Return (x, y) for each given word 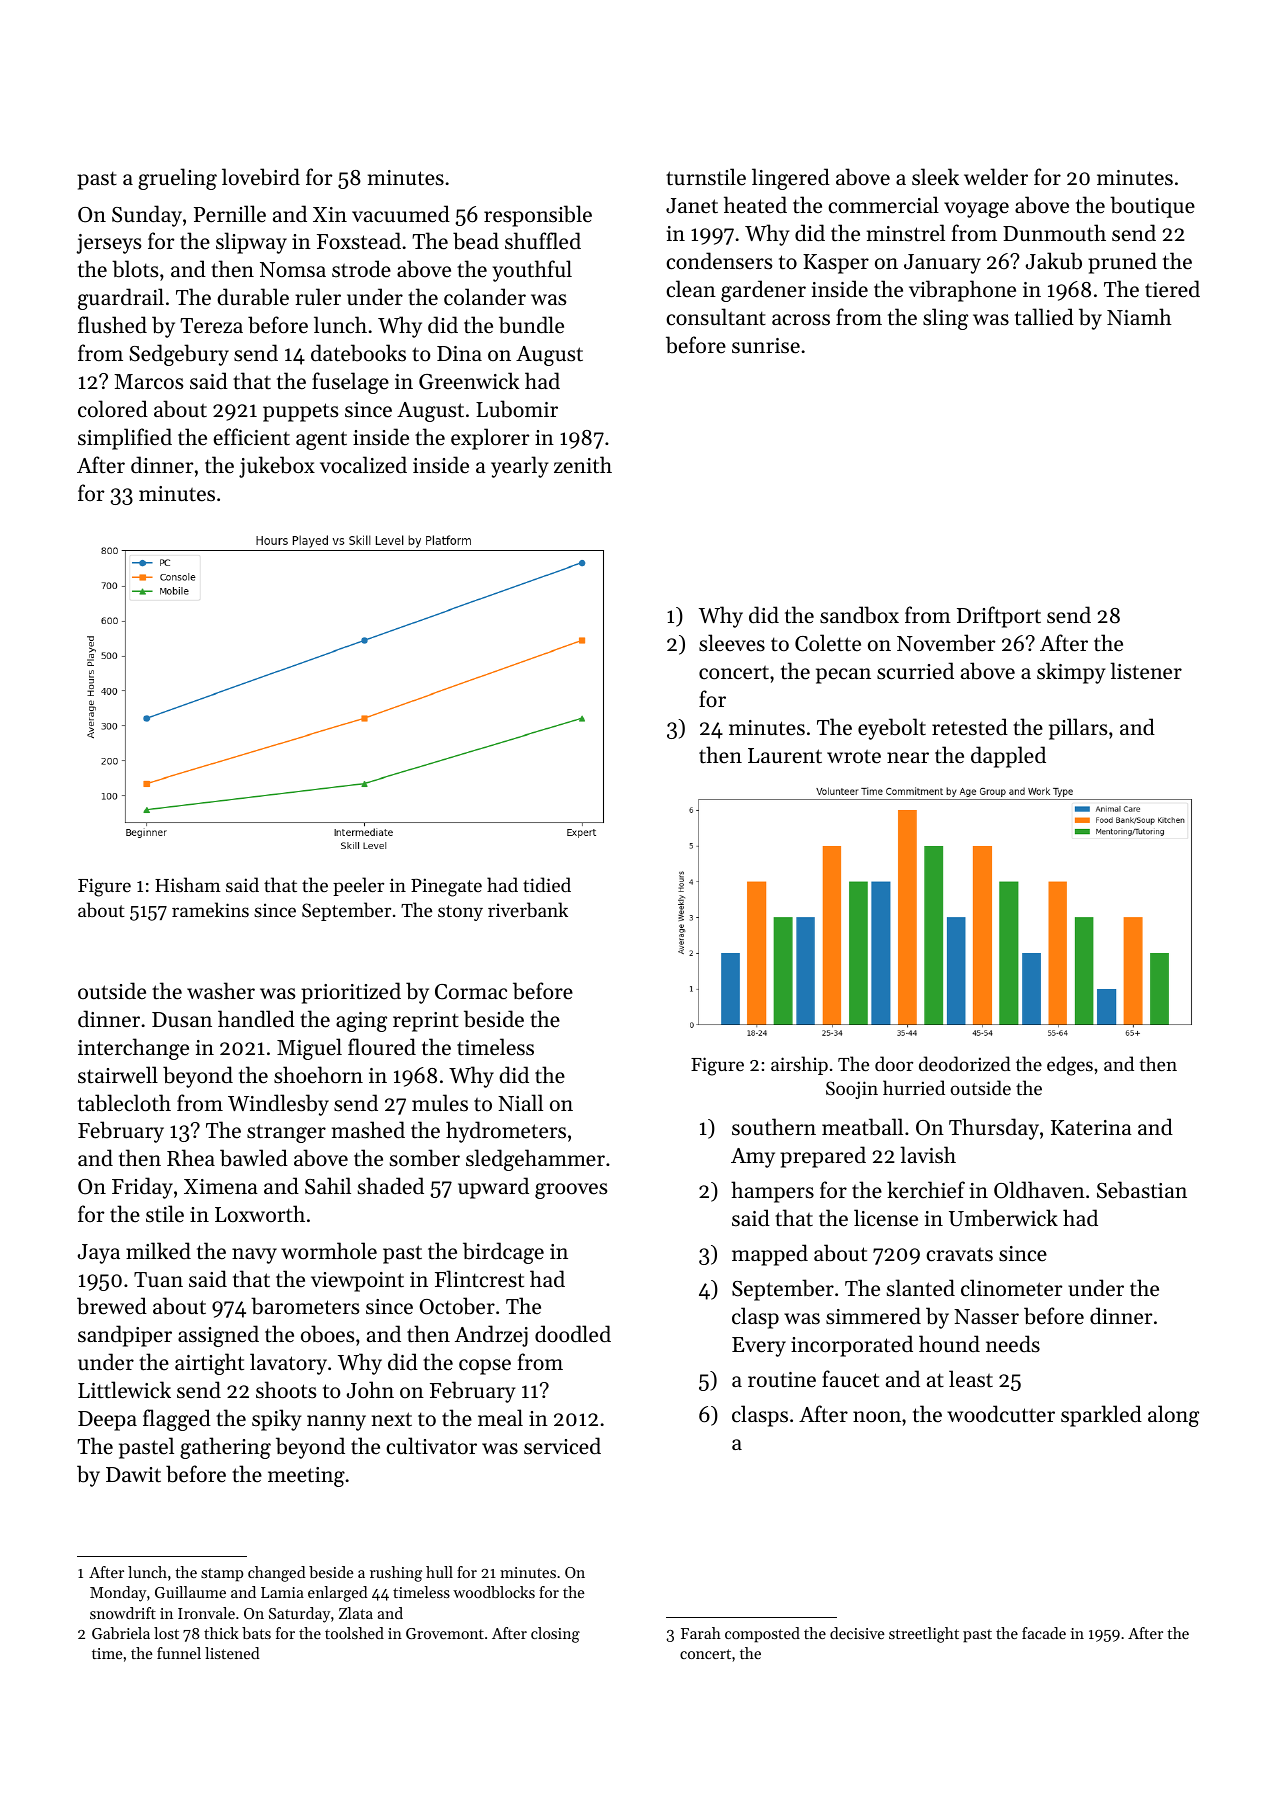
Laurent (785, 756)
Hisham (188, 884)
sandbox (859, 615)
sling (945, 319)
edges (1070, 1066)
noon (877, 1417)
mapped (770, 1255)
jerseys (109, 244)
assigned (218, 1336)
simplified (125, 439)
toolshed (354, 1633)
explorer (490, 439)
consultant (716, 317)
